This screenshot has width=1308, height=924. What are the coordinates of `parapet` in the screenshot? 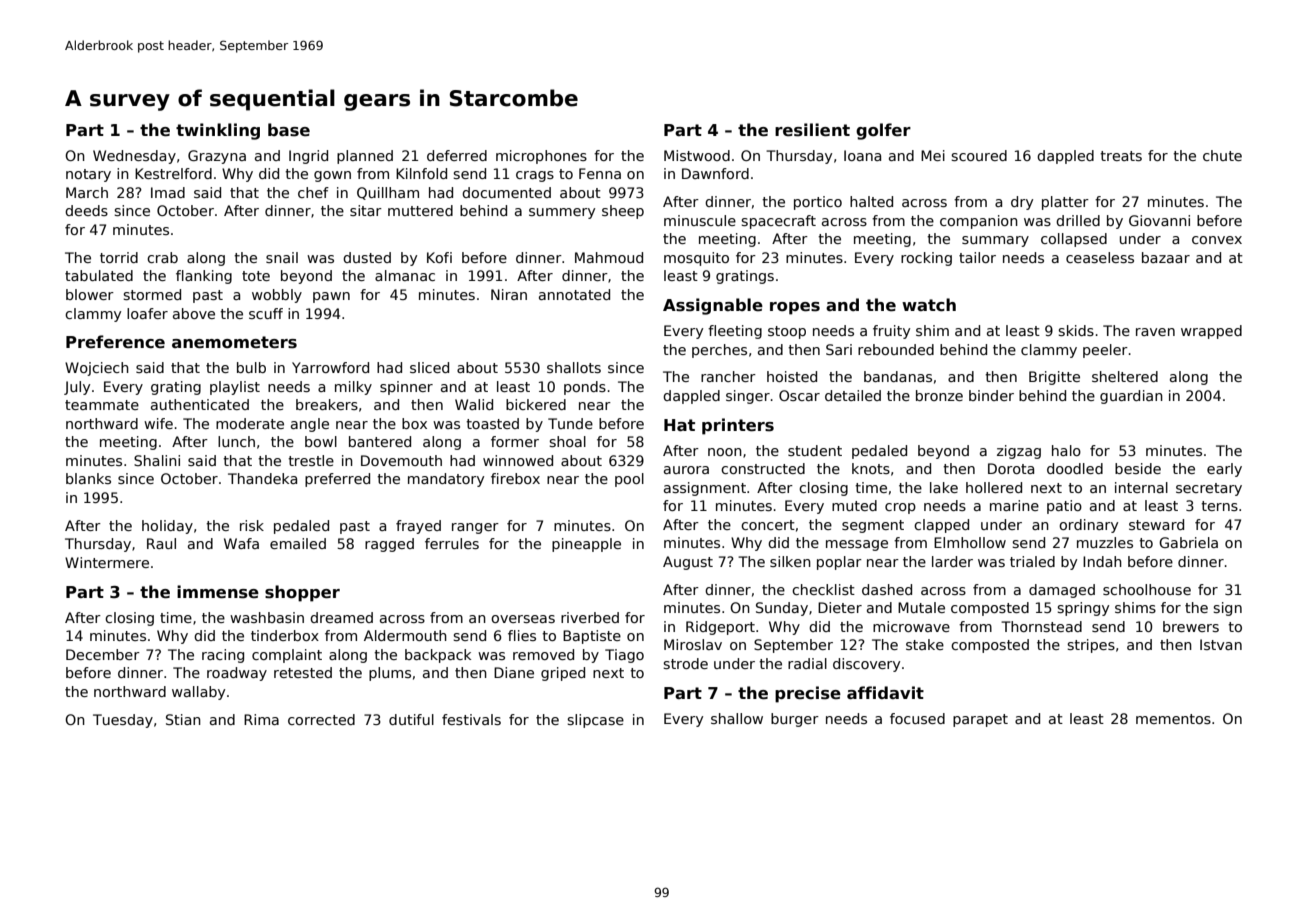 It's located at (980, 720).
